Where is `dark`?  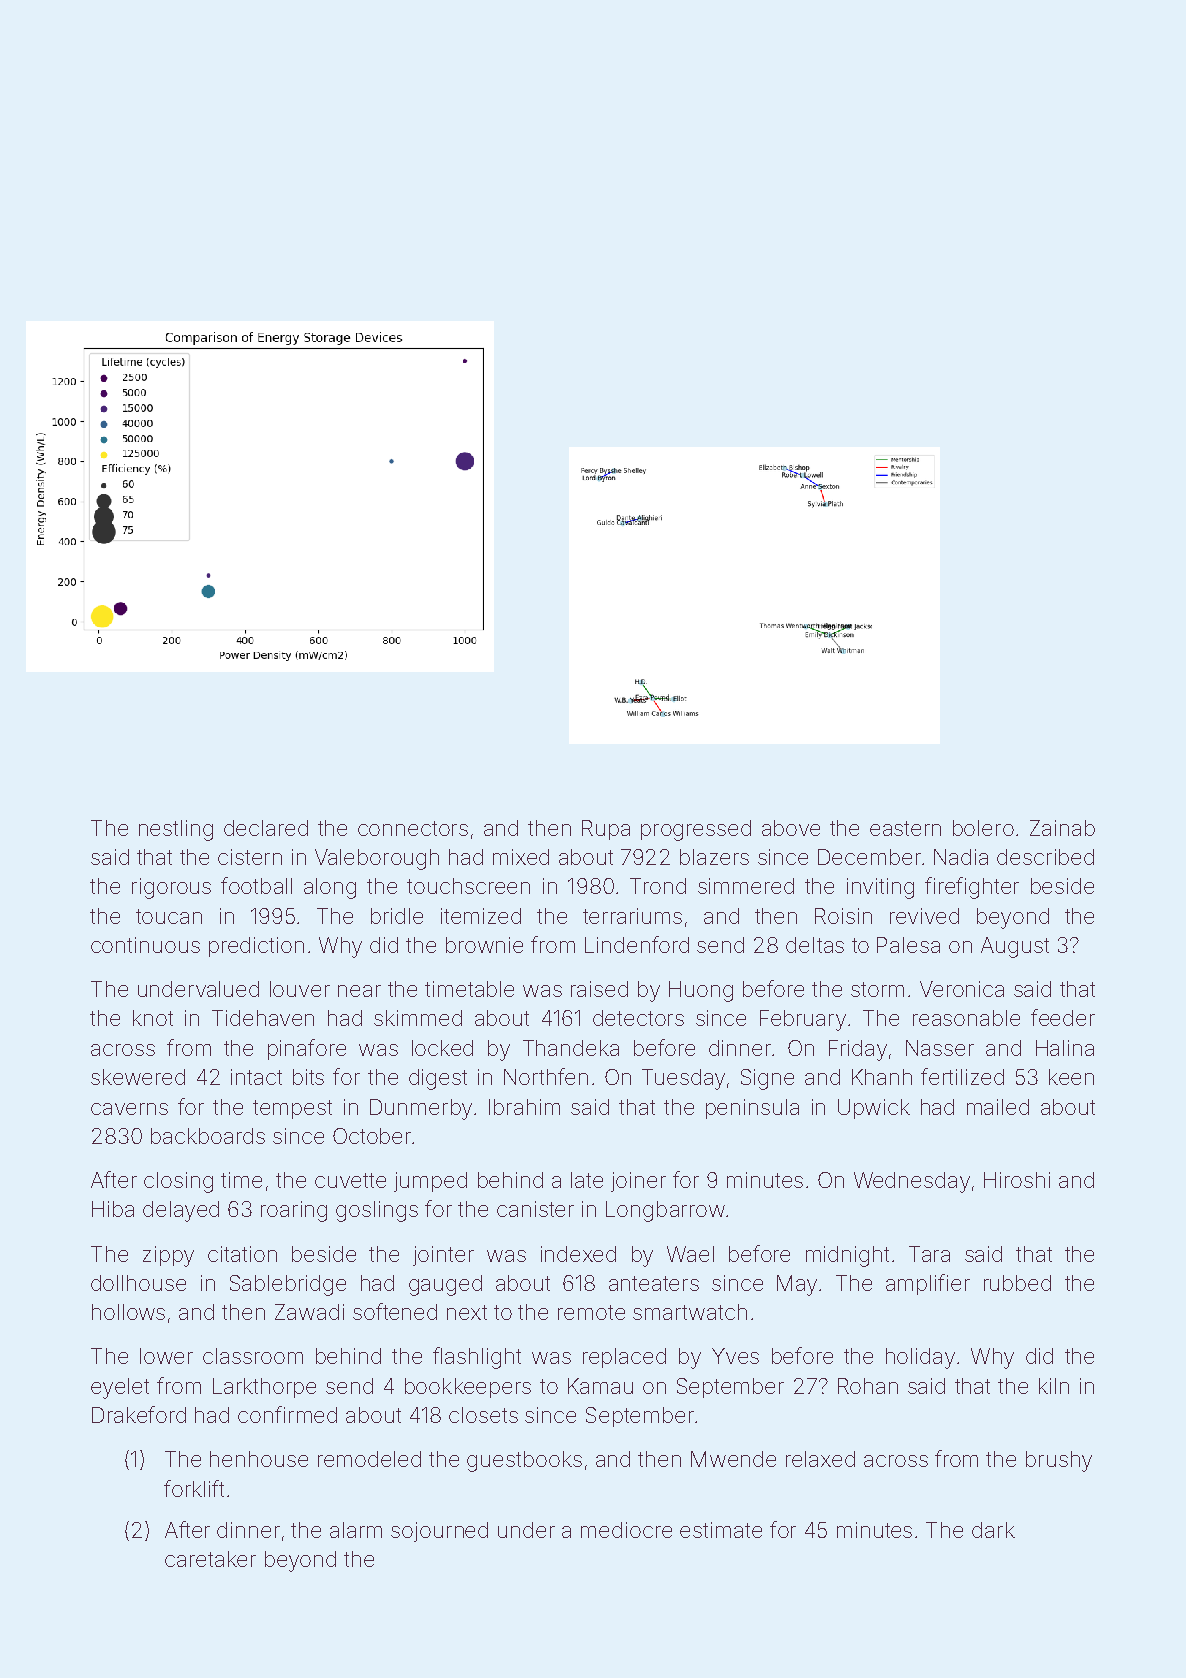 dark is located at coordinates (993, 1530).
